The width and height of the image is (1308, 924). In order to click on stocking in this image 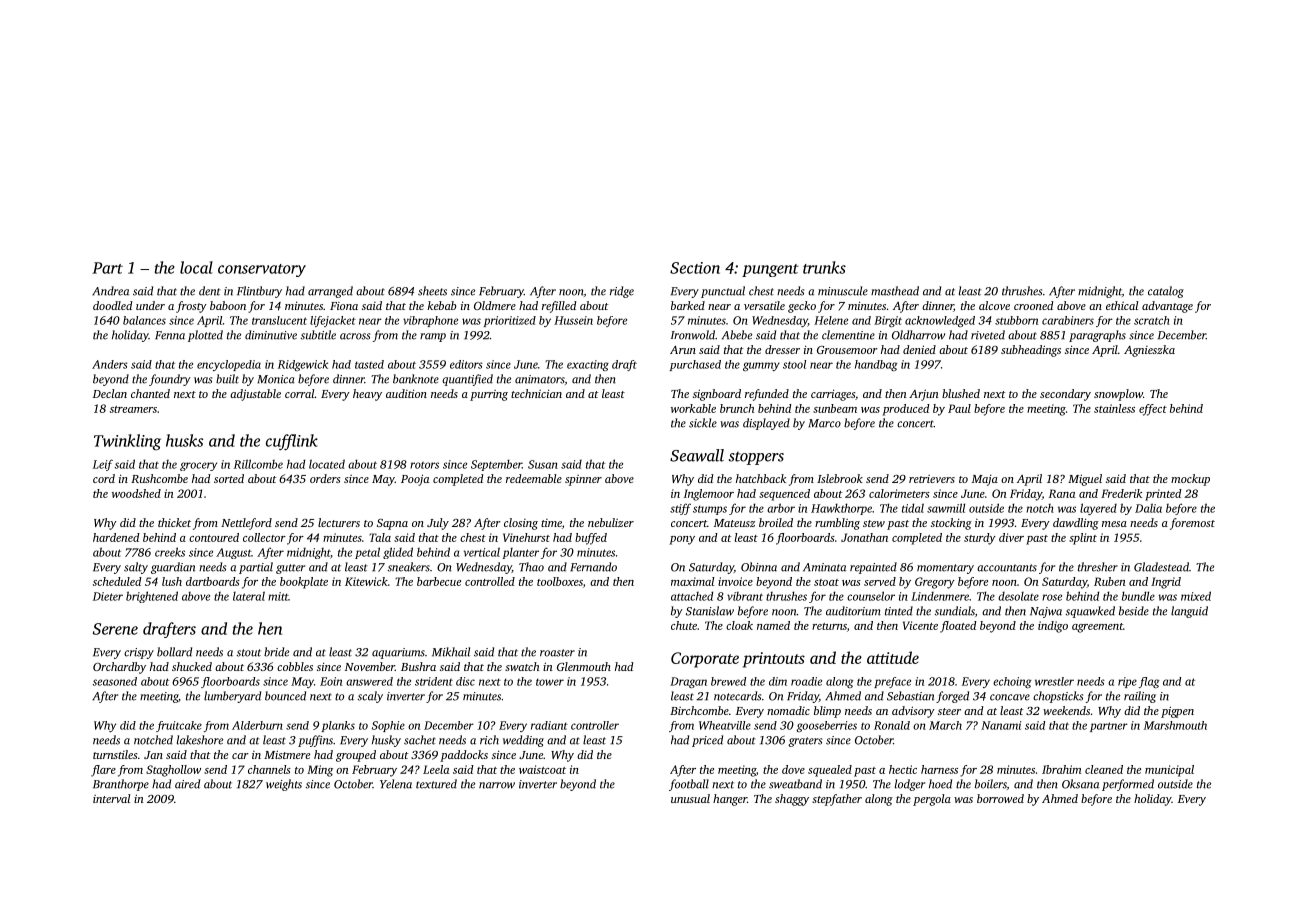, I will do `click(951, 524)`.
